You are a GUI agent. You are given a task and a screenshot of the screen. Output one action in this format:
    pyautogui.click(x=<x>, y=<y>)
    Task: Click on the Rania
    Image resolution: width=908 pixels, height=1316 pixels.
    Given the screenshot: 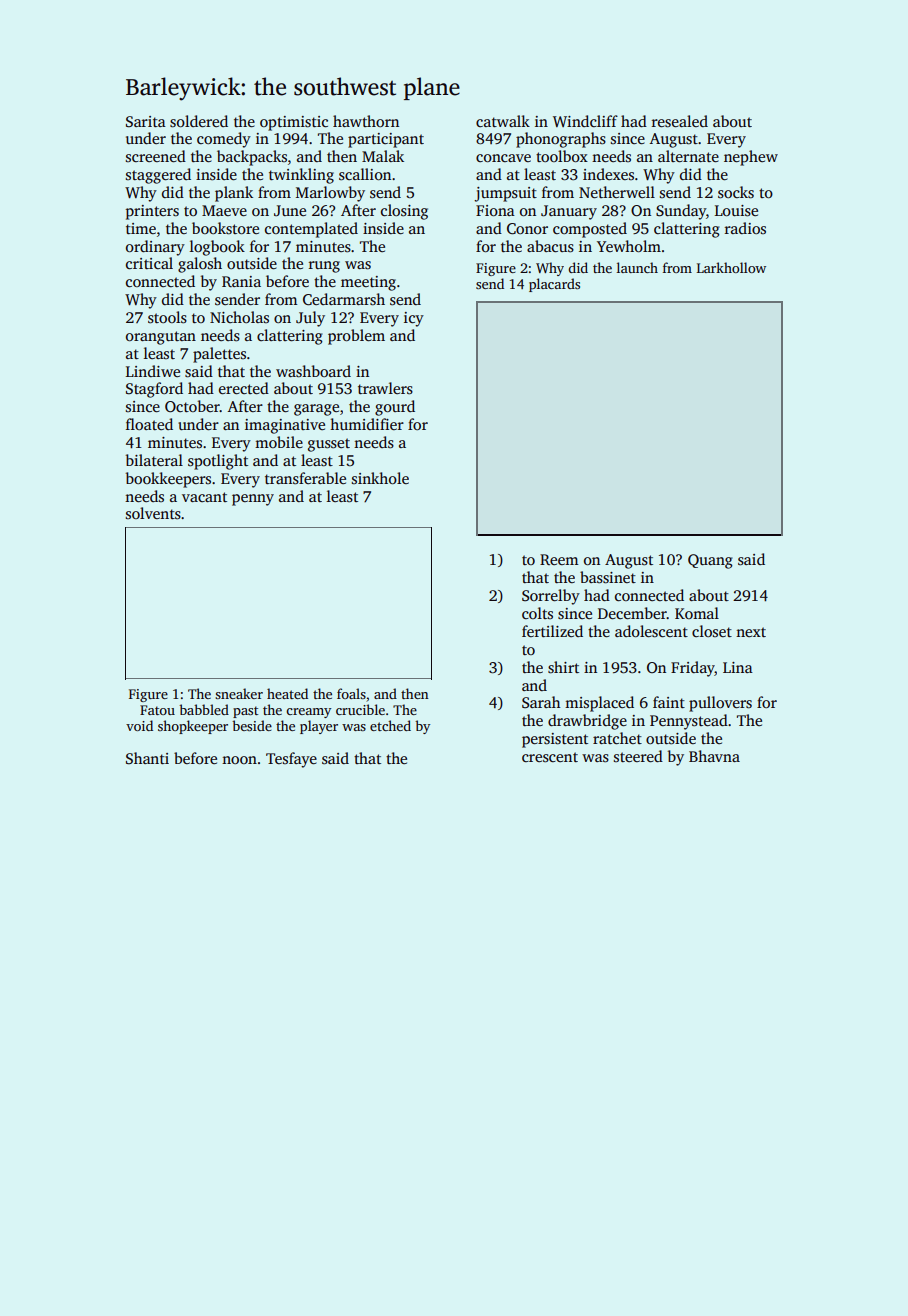 What is the action you would take?
    pyautogui.click(x=241, y=281)
